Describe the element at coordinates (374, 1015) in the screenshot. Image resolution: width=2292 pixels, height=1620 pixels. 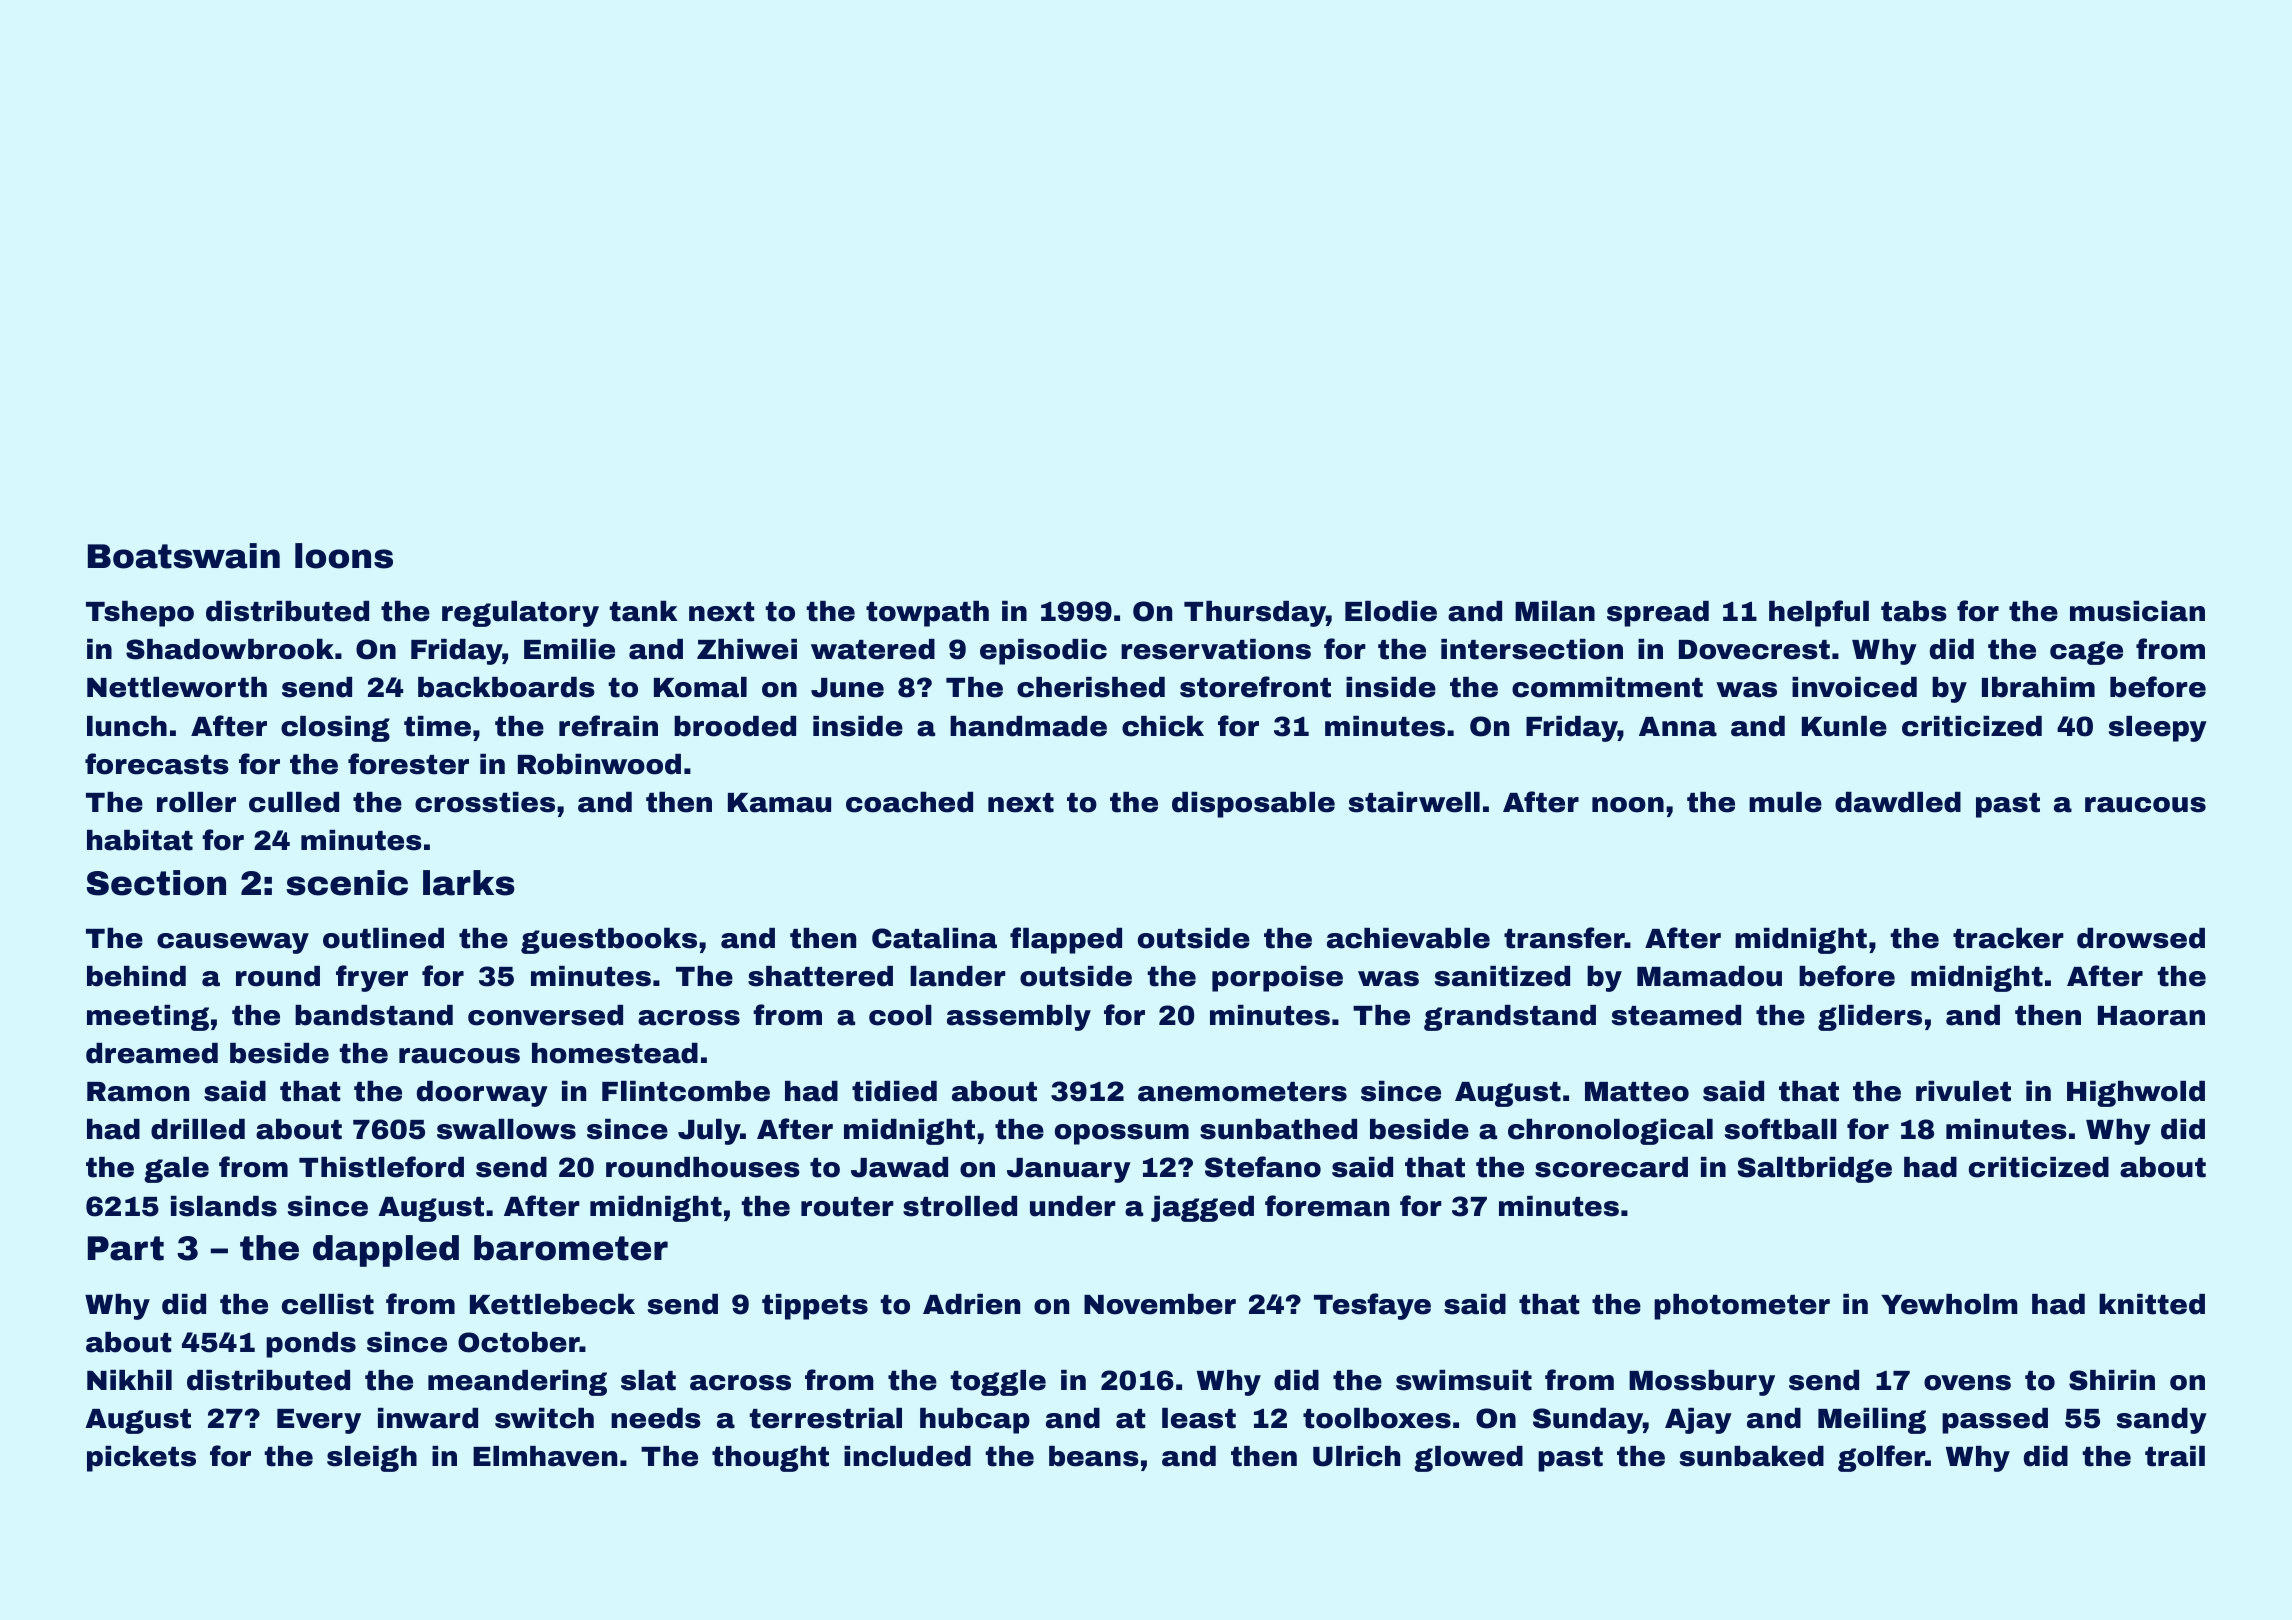
I see `bandstand` at that location.
